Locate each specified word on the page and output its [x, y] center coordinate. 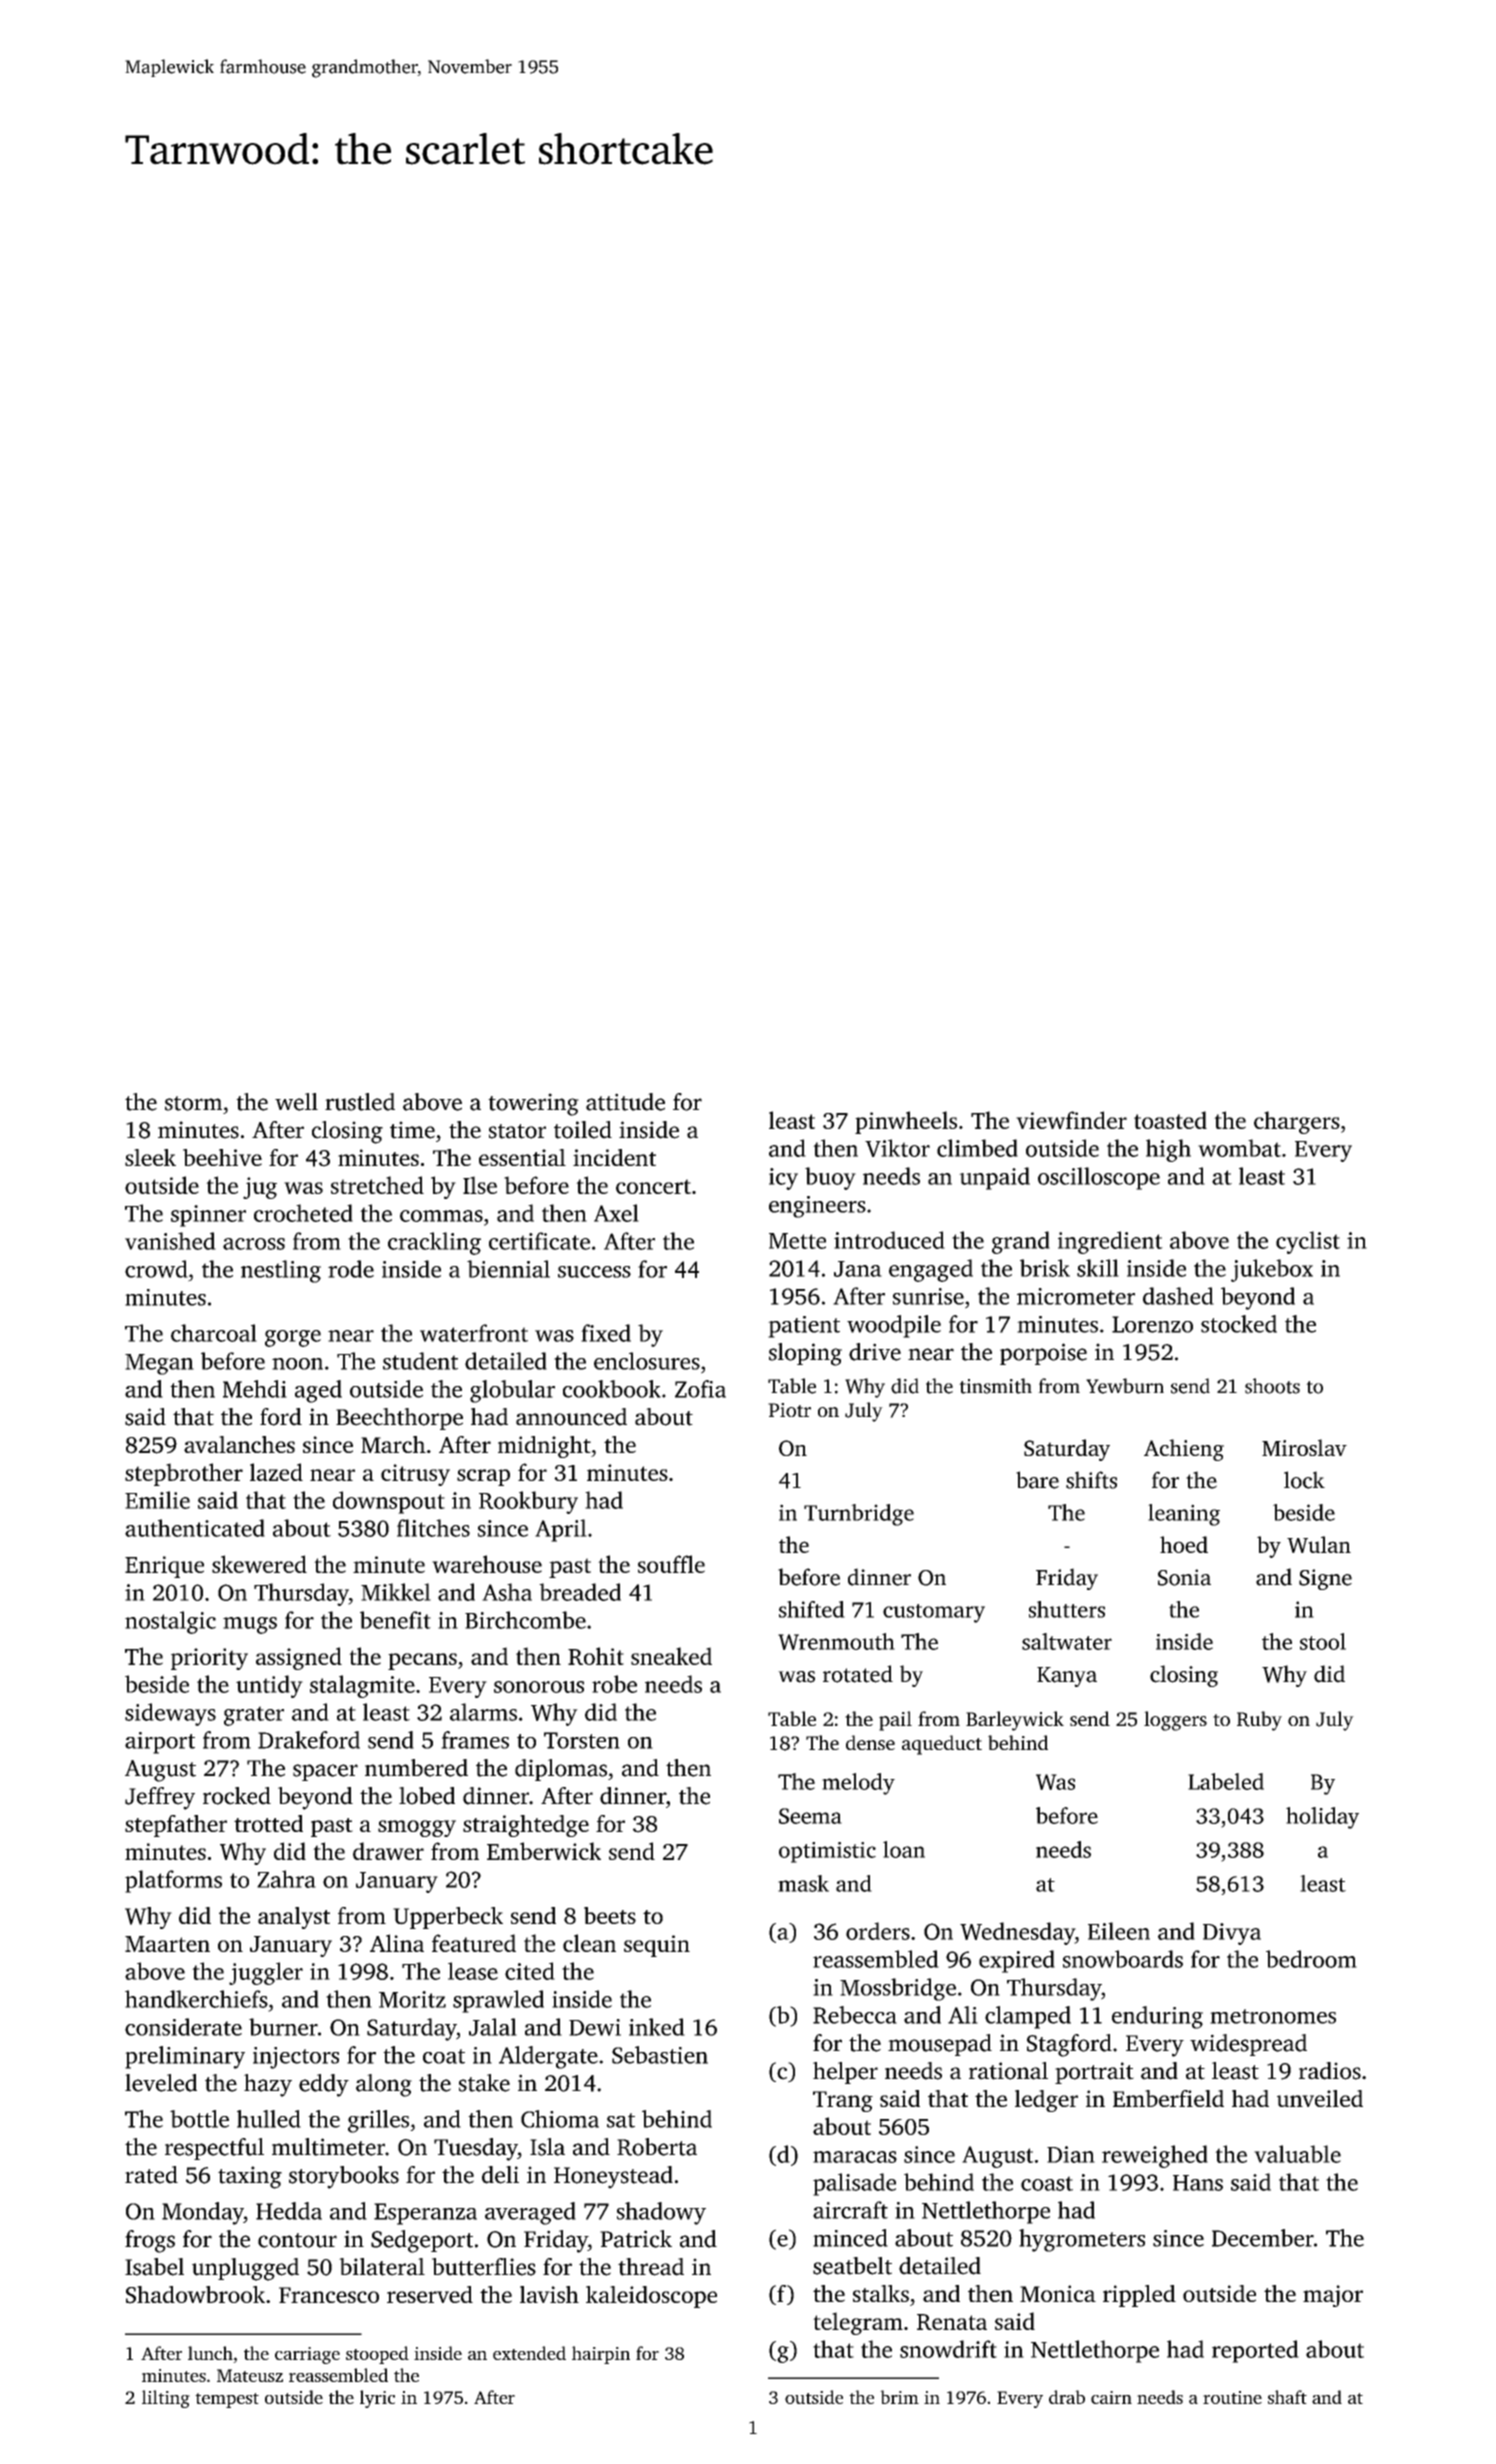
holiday [1322, 1818]
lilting [166, 2399]
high [1168, 1150]
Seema [810, 1816]
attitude [625, 1102]
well [296, 1102]
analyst [294, 1918]
